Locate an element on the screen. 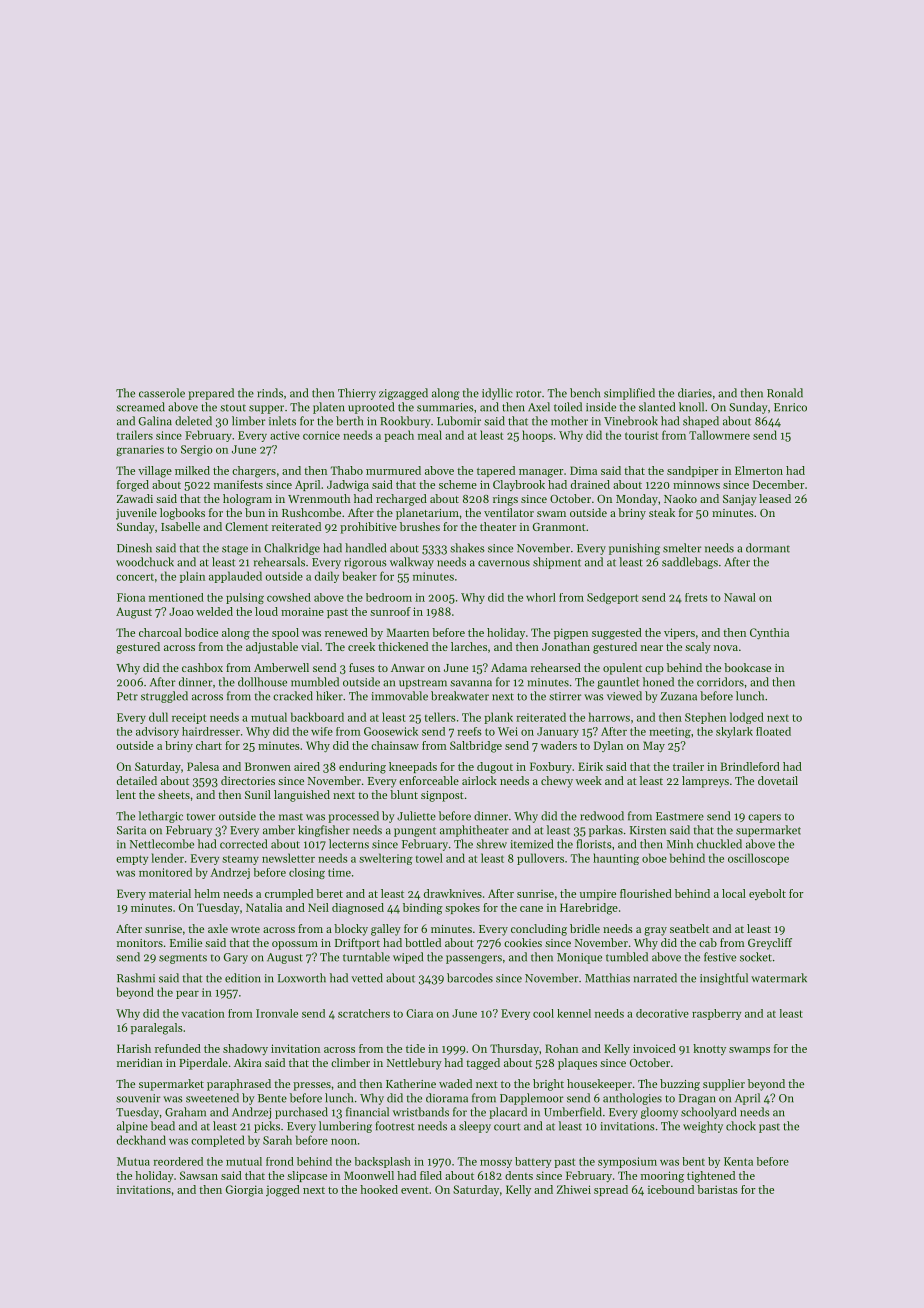 Image resolution: width=924 pixels, height=1308 pixels. shipment is located at coordinates (557, 563).
